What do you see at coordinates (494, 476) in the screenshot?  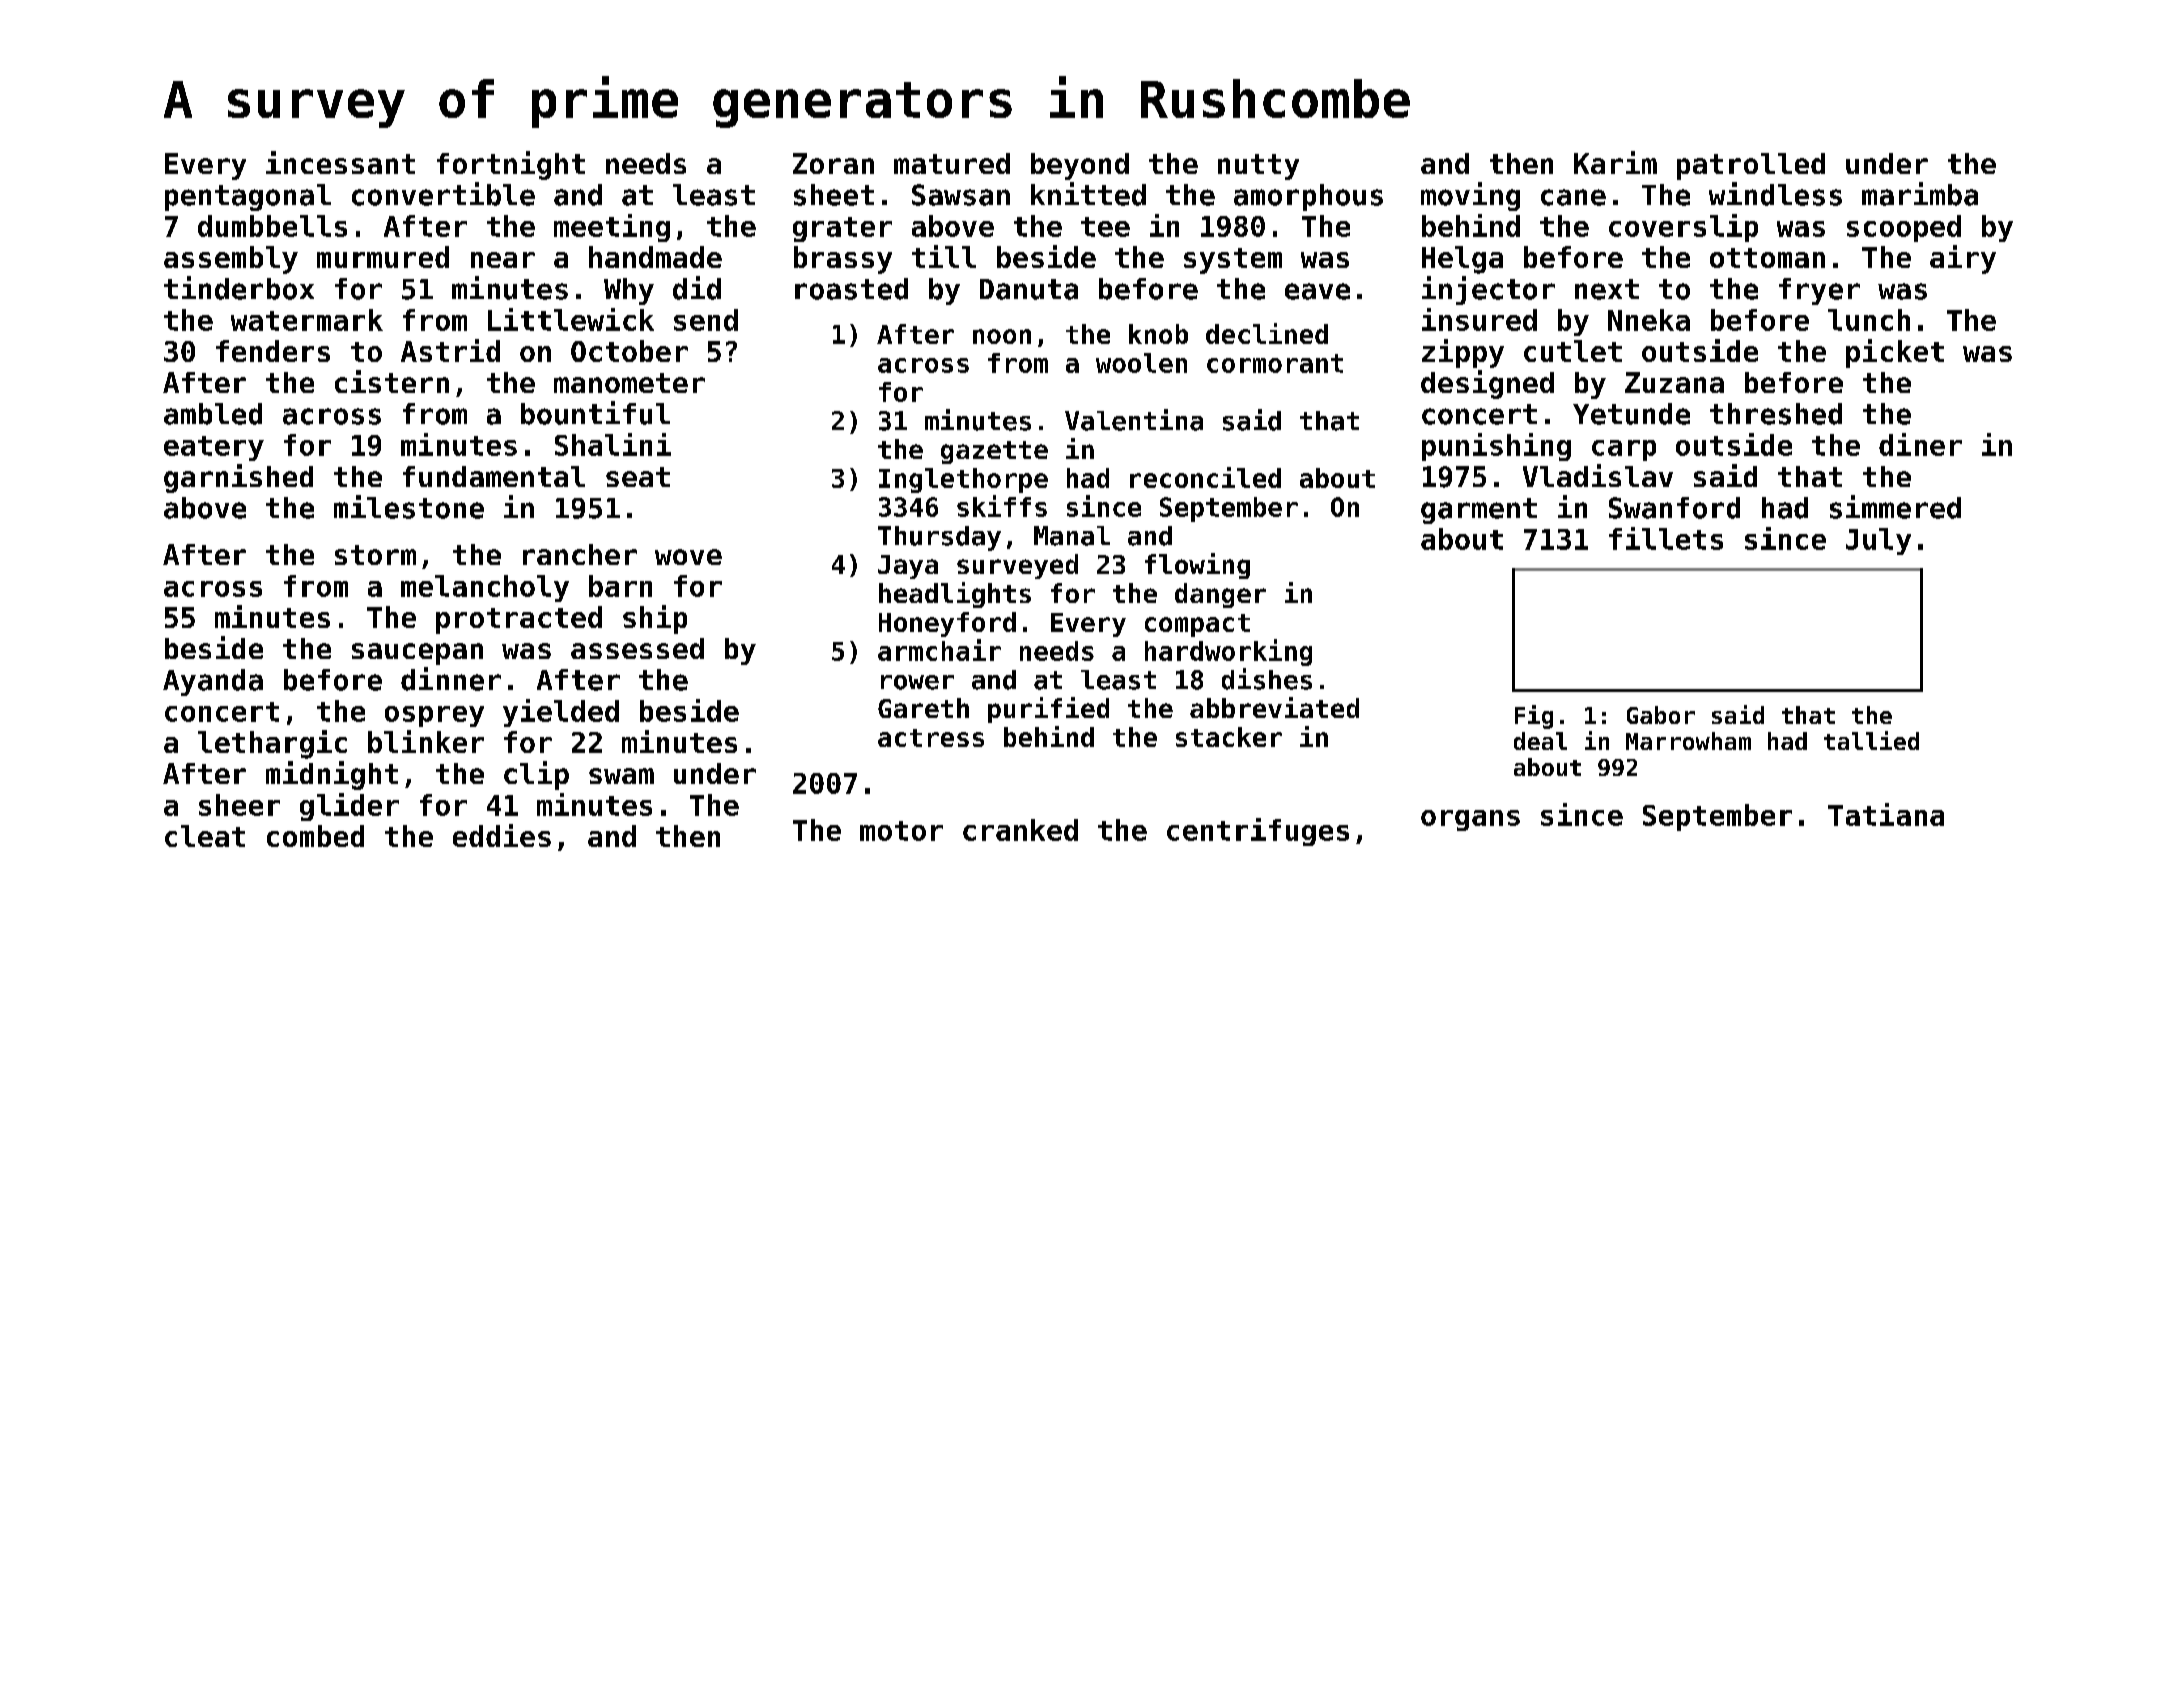 I see `fundamental` at bounding box center [494, 476].
